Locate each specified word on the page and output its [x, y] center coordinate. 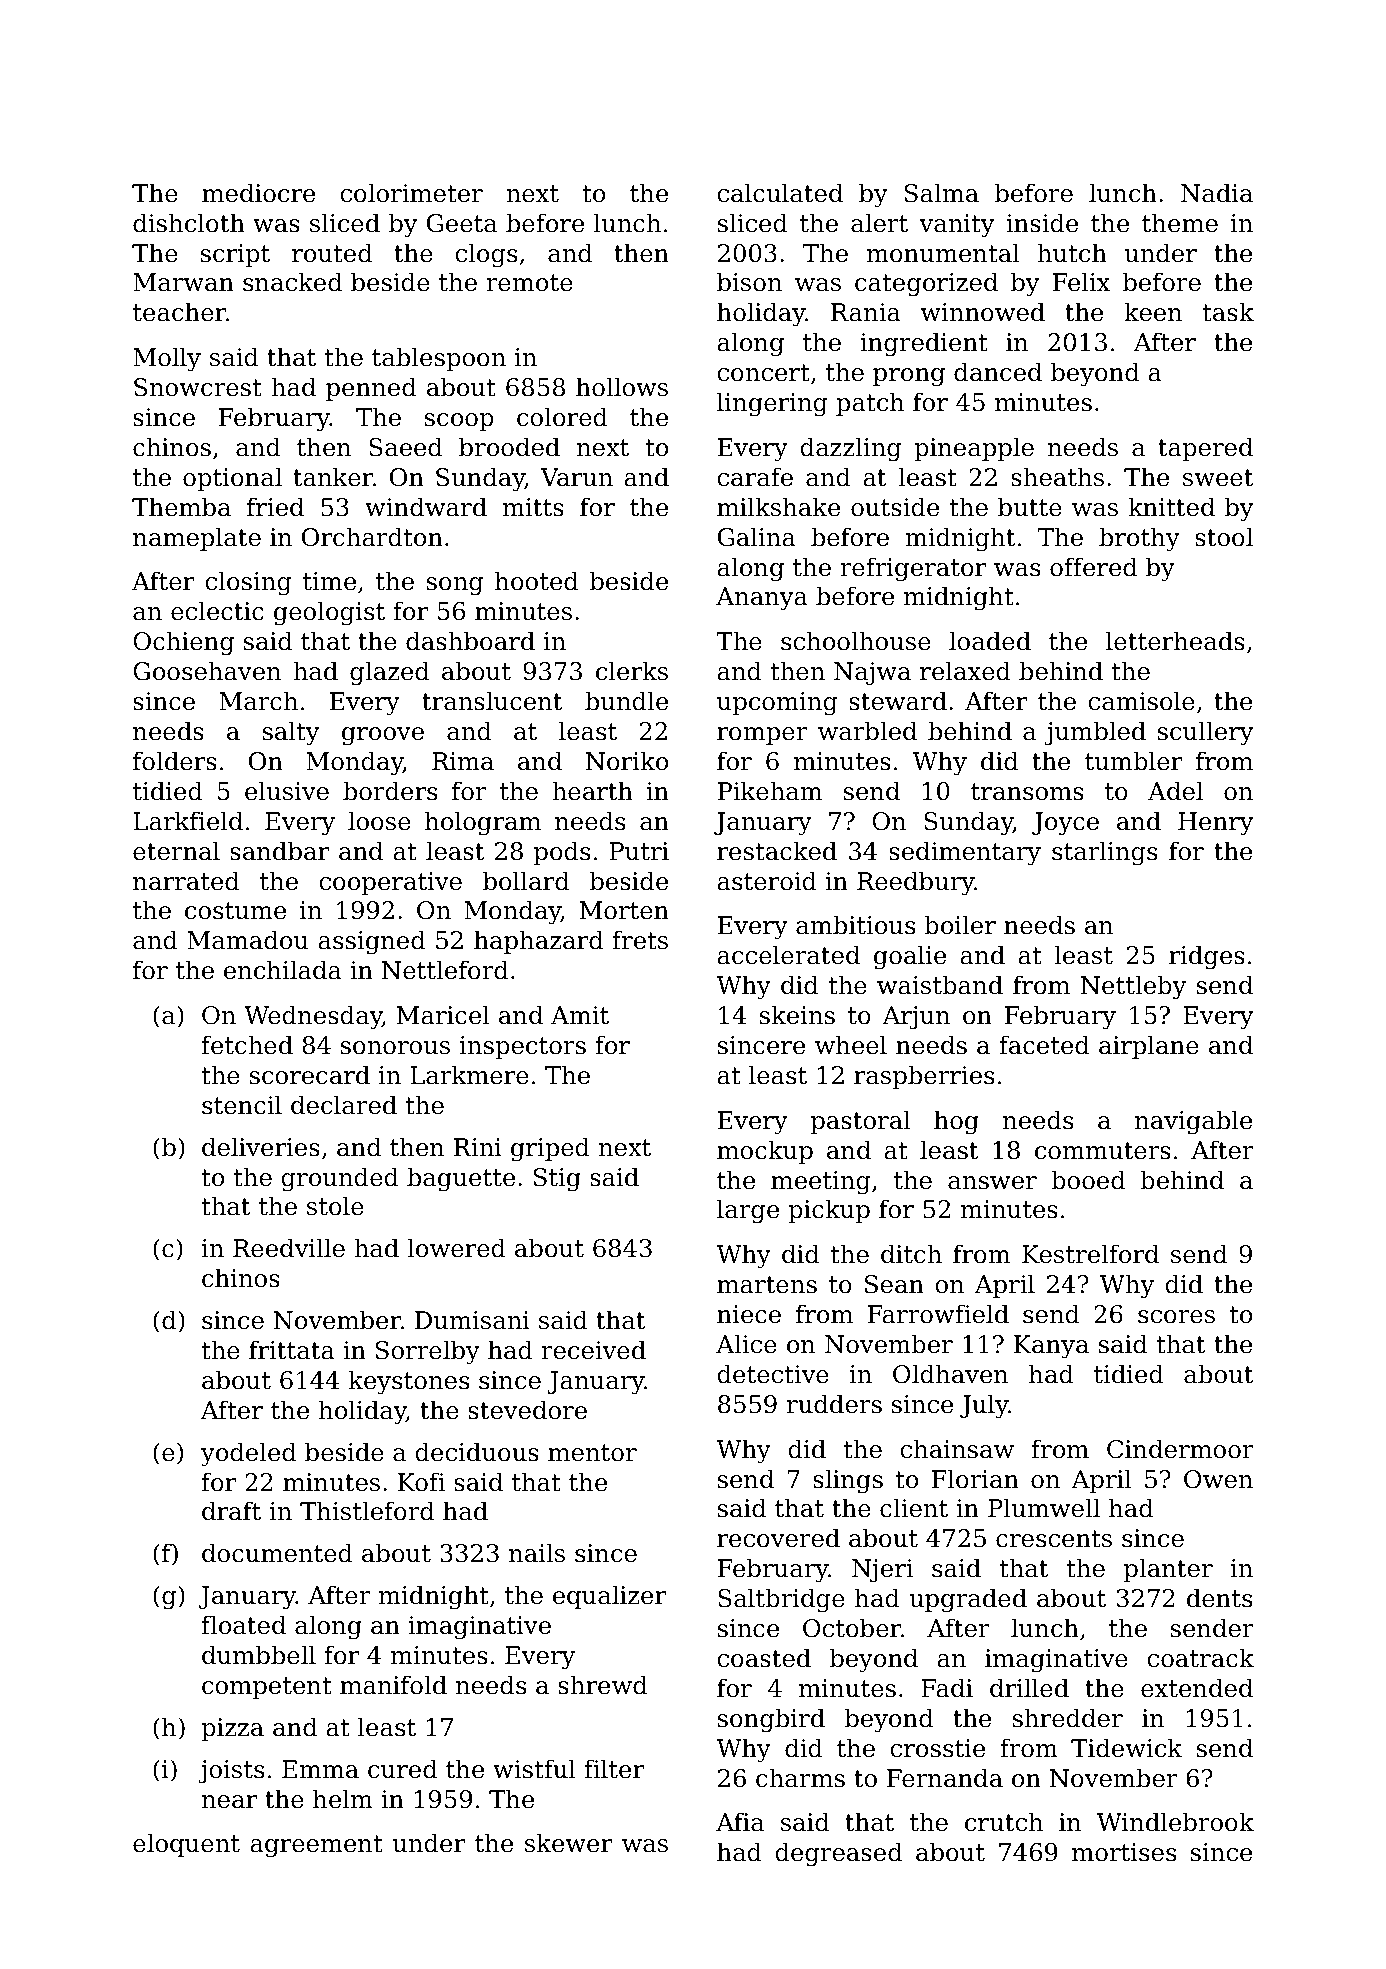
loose [379, 821]
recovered [778, 1538]
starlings [1104, 853]
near [229, 1802]
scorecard [310, 1075]
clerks [632, 671]
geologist [329, 613]
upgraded [968, 1600]
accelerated [788, 955]
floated [244, 1625]
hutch [1072, 253]
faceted [1044, 1045]
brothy [1139, 539]
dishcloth [189, 223]
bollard [526, 881]
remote [529, 283]
